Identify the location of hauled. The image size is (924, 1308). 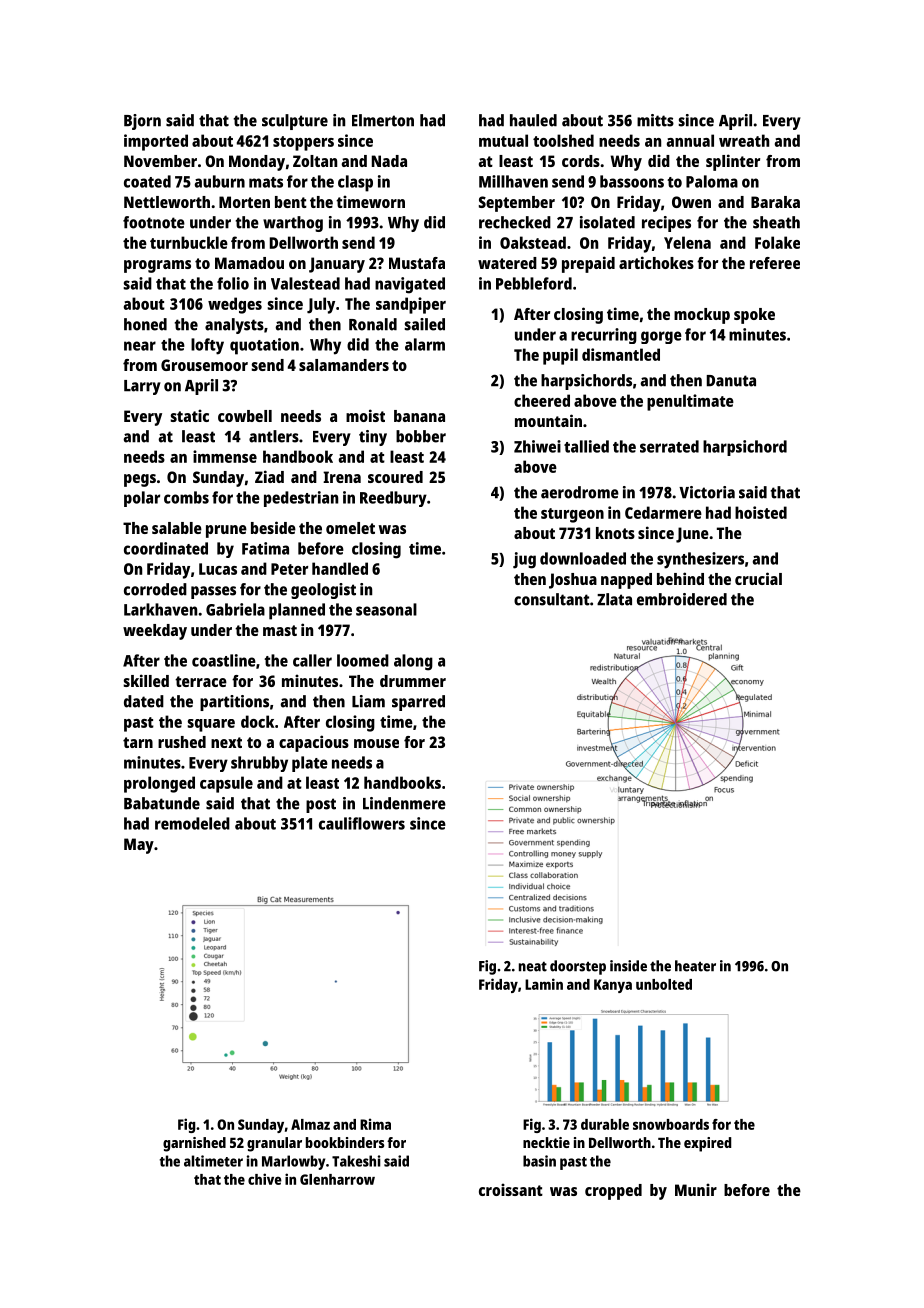
(533, 120).
